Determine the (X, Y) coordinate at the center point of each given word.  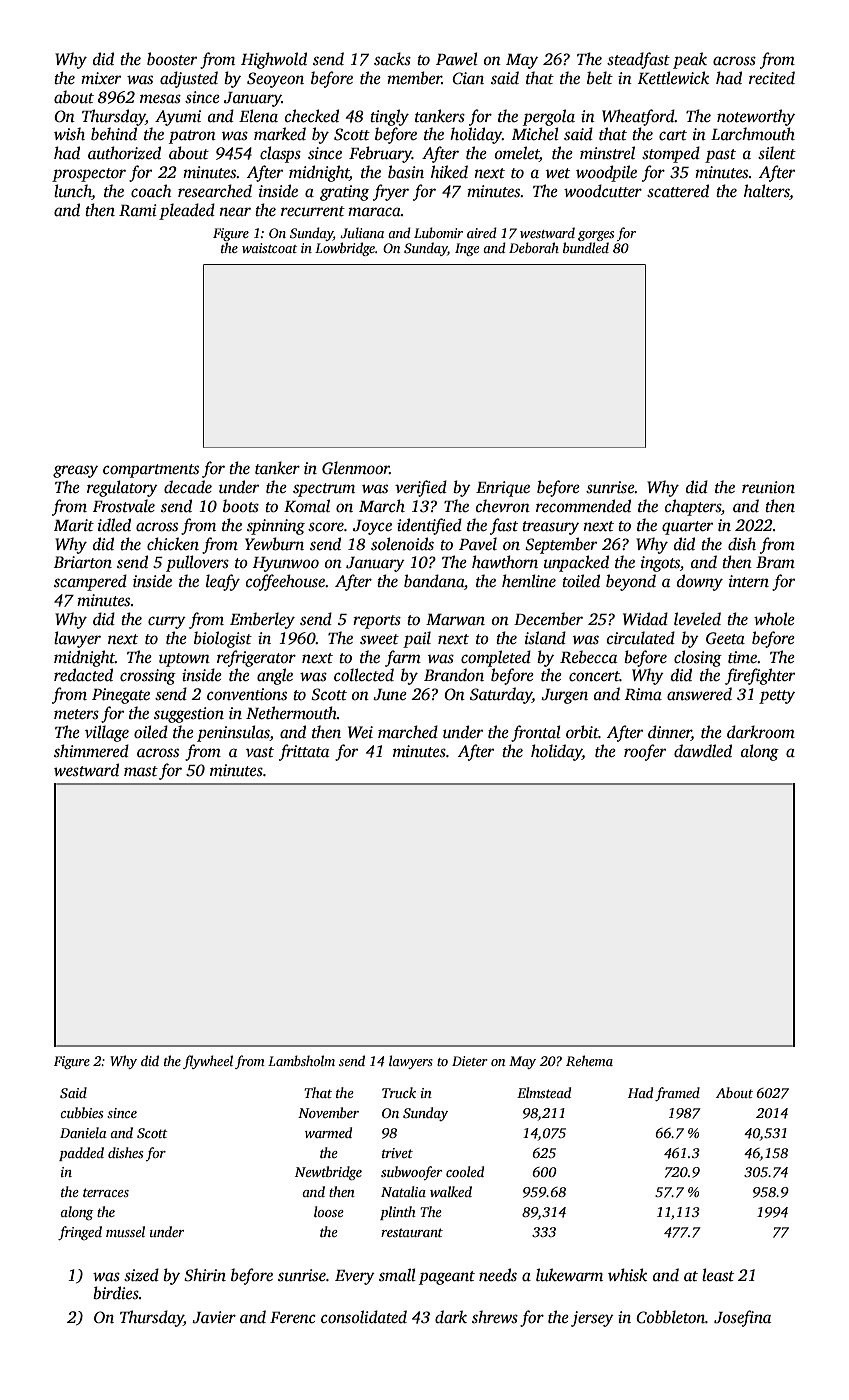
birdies (116, 1293)
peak (690, 60)
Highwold (274, 60)
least (718, 1275)
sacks (392, 59)
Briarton (83, 562)
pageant (447, 1278)
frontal (536, 733)
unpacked (576, 563)
